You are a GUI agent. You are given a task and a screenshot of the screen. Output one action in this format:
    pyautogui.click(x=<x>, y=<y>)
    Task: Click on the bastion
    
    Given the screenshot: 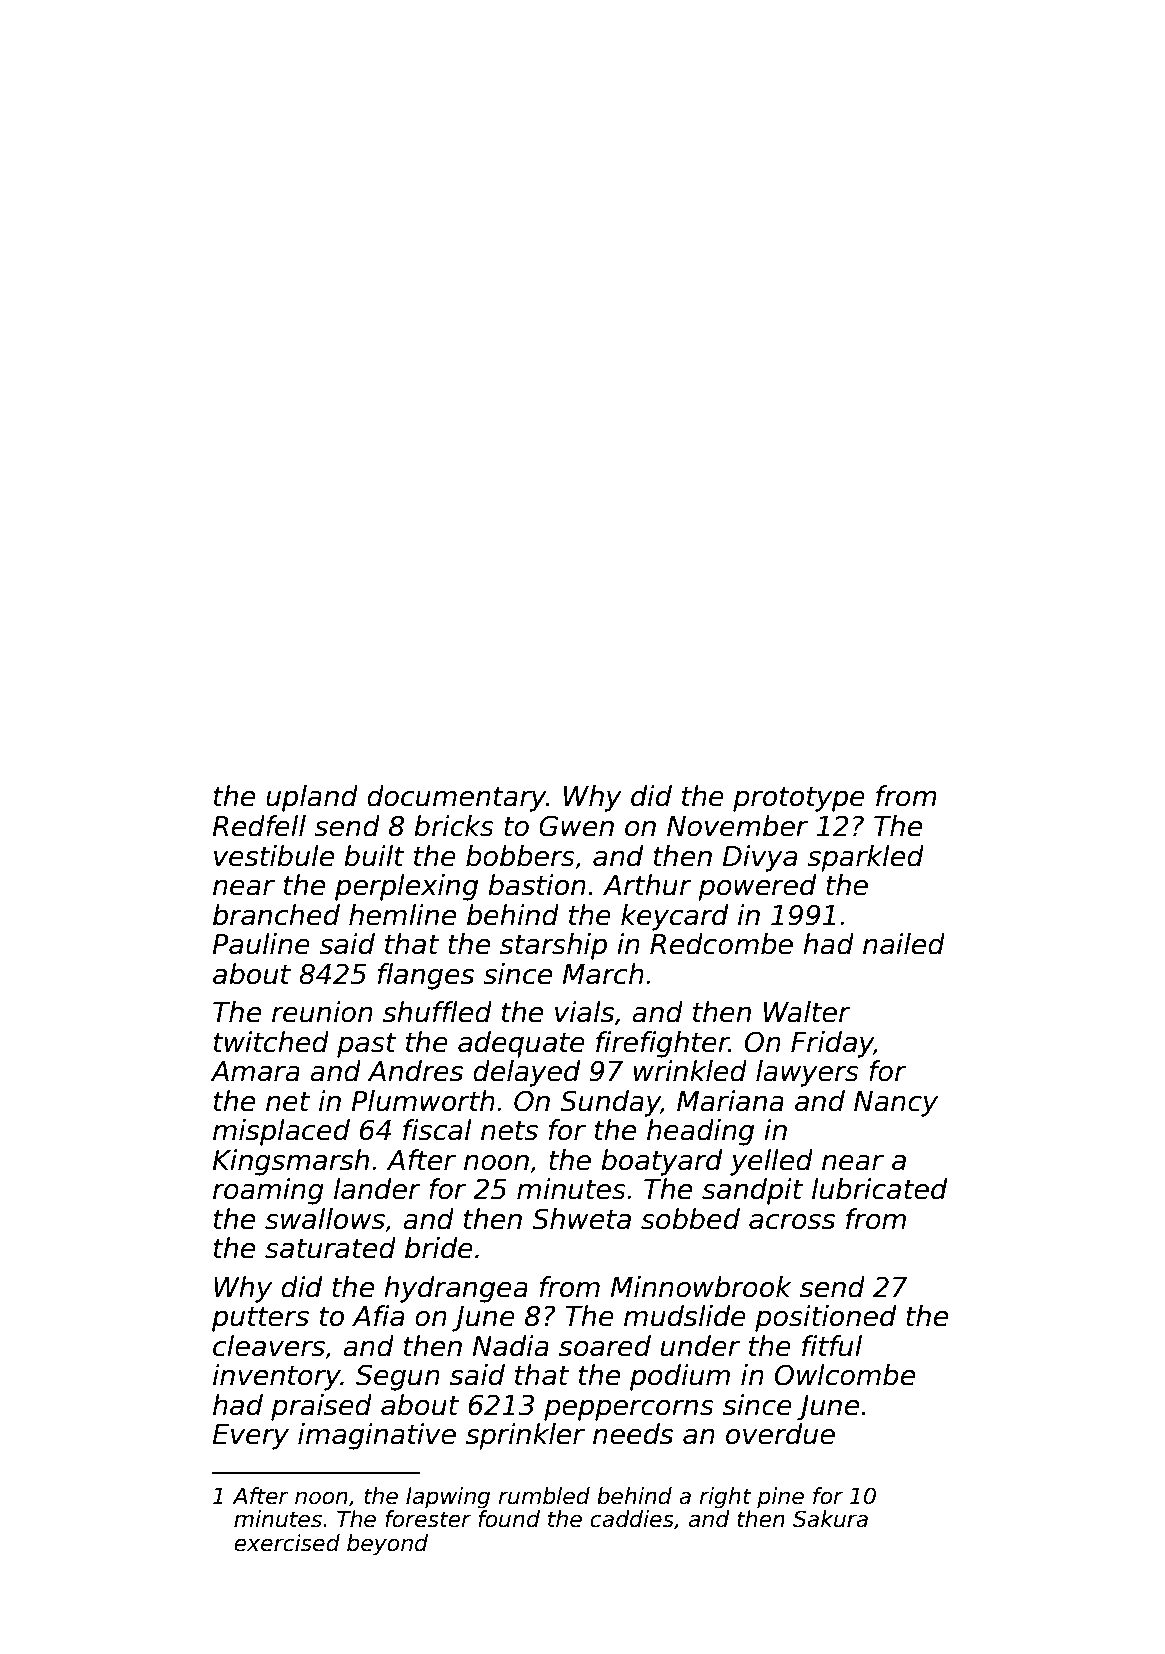 What is the action you would take?
    pyautogui.click(x=537, y=885)
